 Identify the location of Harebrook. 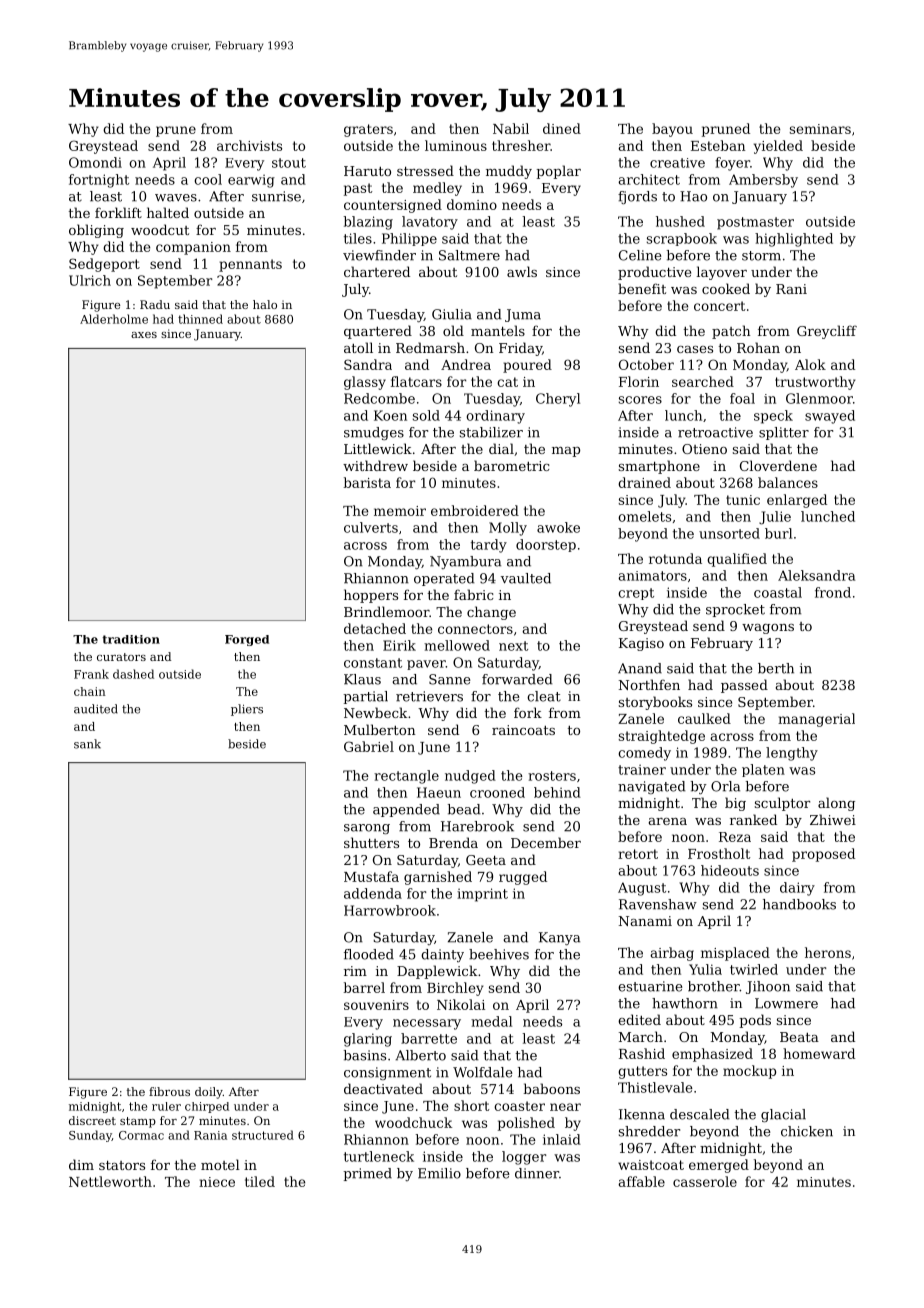
(477, 826).
